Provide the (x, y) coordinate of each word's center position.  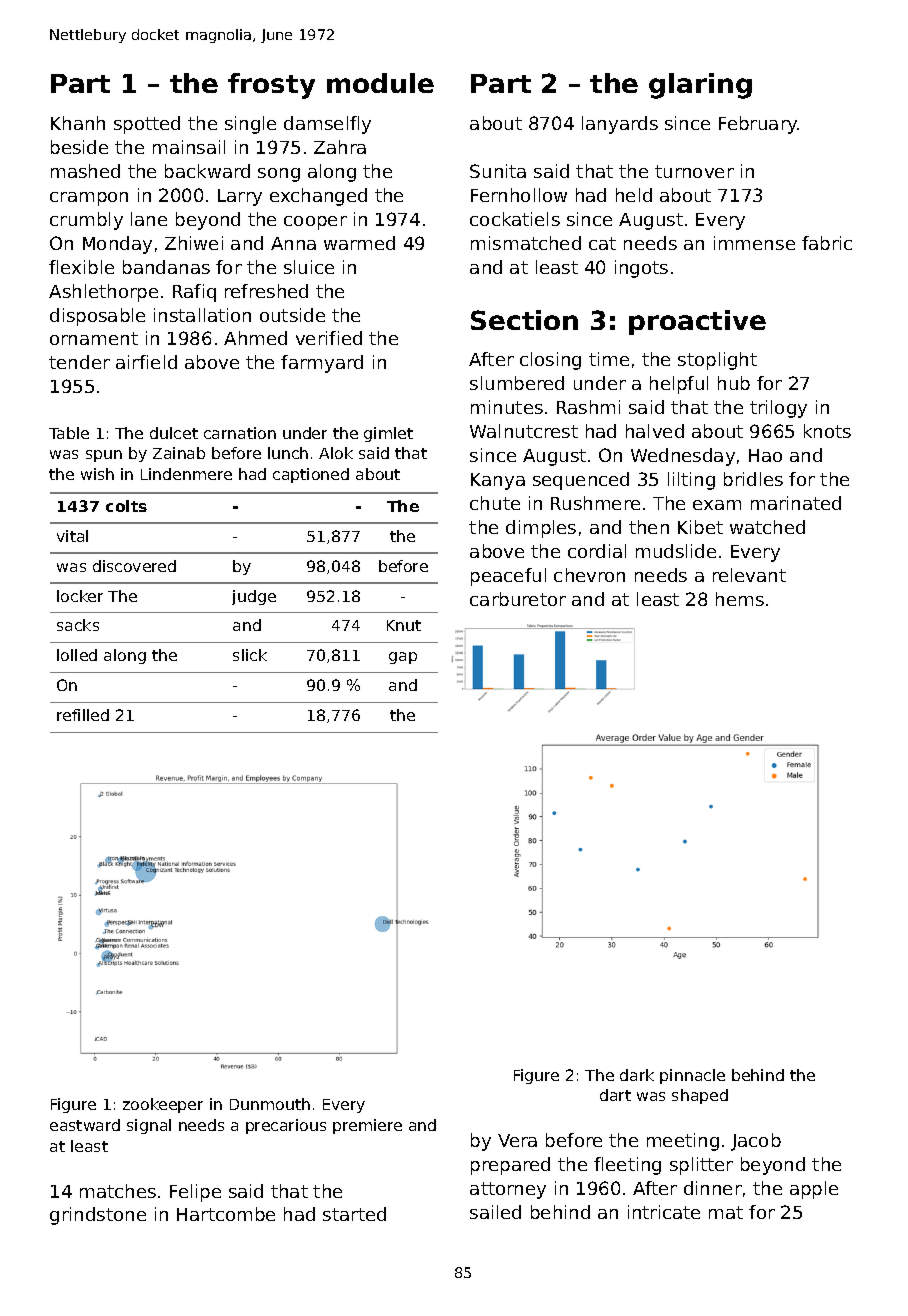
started (354, 1214)
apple (814, 1190)
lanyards (620, 125)
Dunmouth (270, 1104)
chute (495, 503)
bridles (753, 479)
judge (254, 597)
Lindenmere (186, 474)
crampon (89, 199)
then (649, 527)
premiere (367, 1126)
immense (754, 243)
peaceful (508, 577)
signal (149, 1126)
